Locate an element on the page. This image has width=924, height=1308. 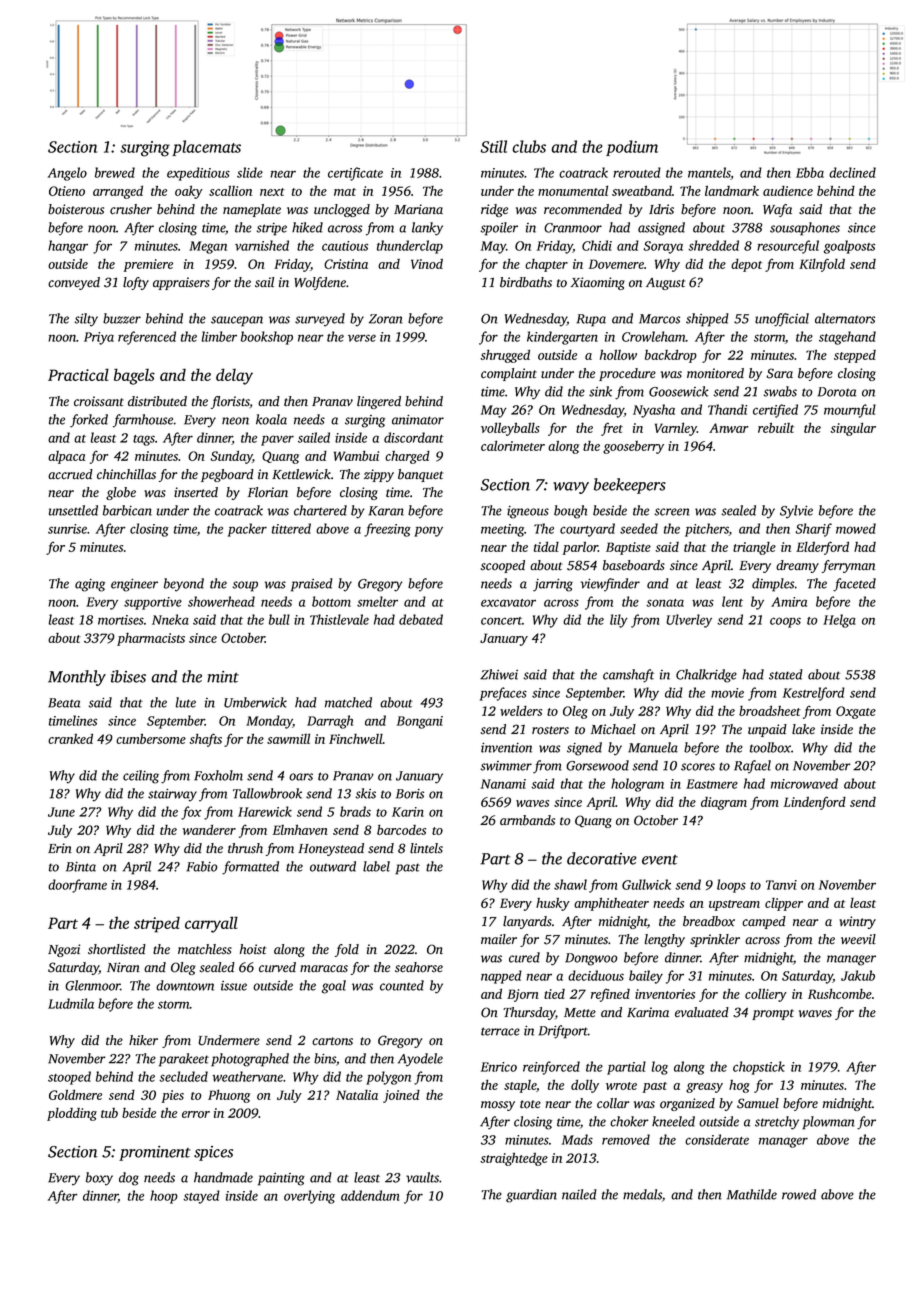
Honeystead is located at coordinates (331, 849).
